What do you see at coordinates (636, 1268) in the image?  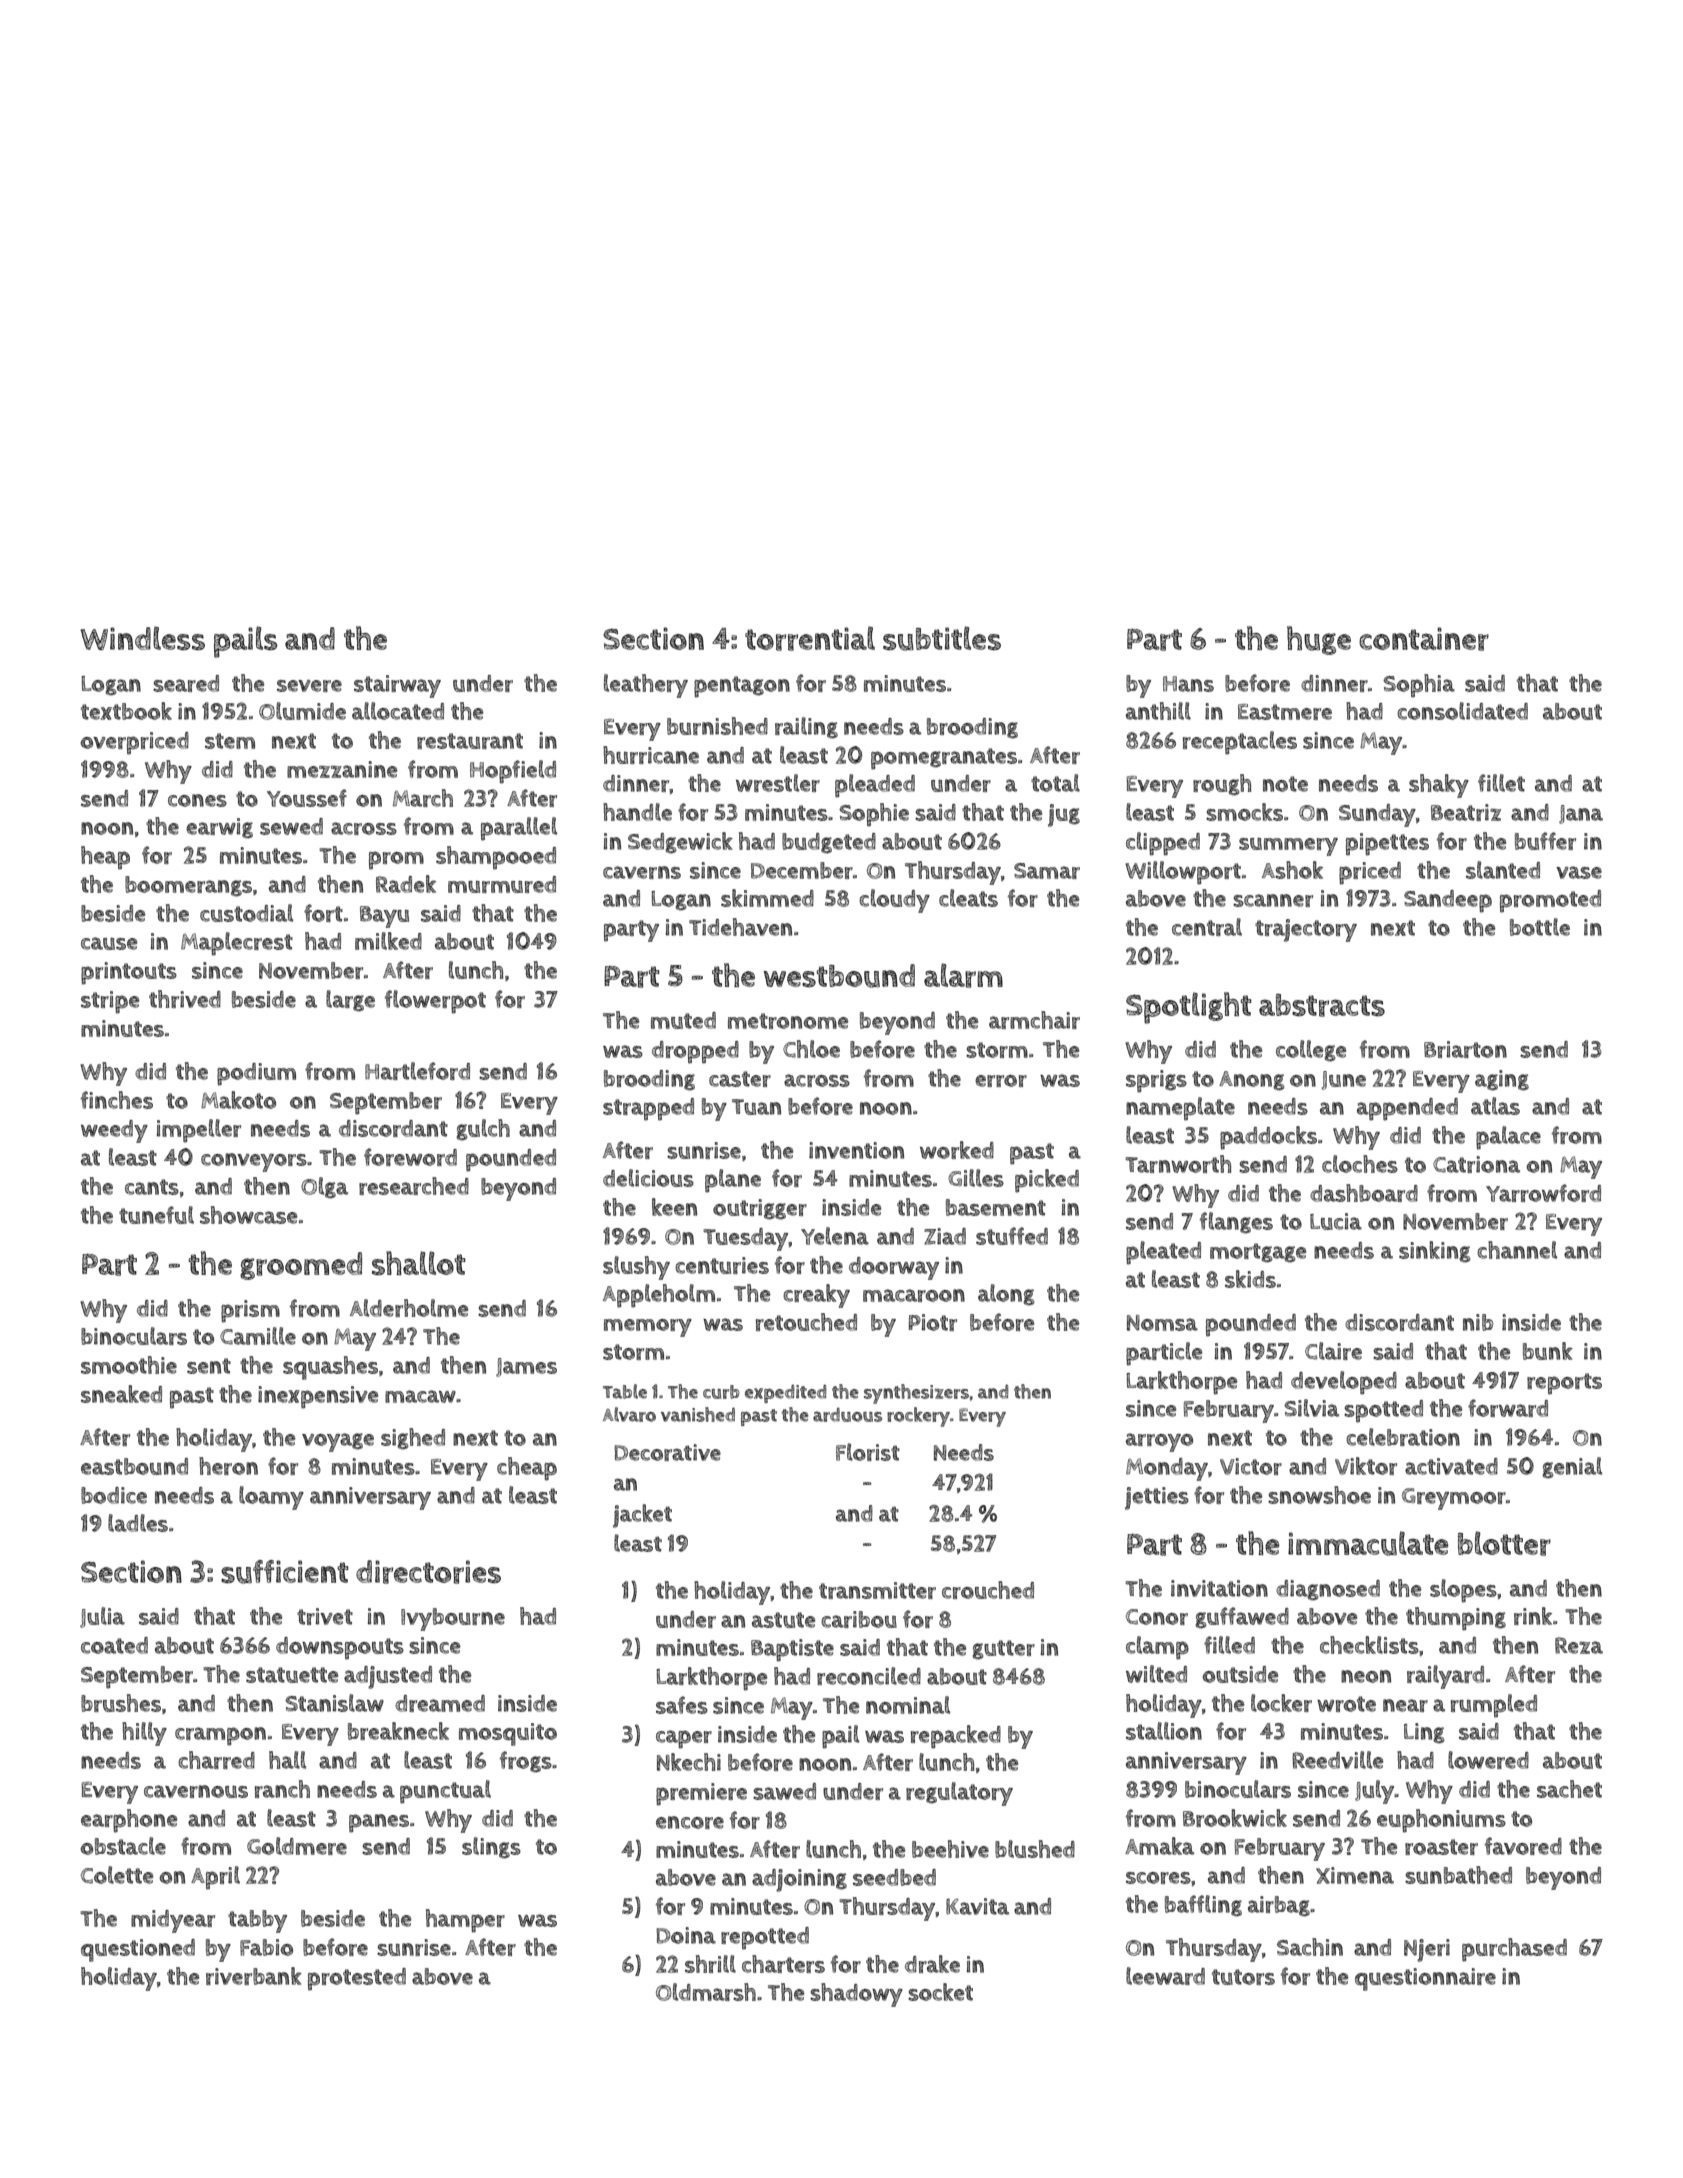 I see `slushy` at bounding box center [636, 1268].
